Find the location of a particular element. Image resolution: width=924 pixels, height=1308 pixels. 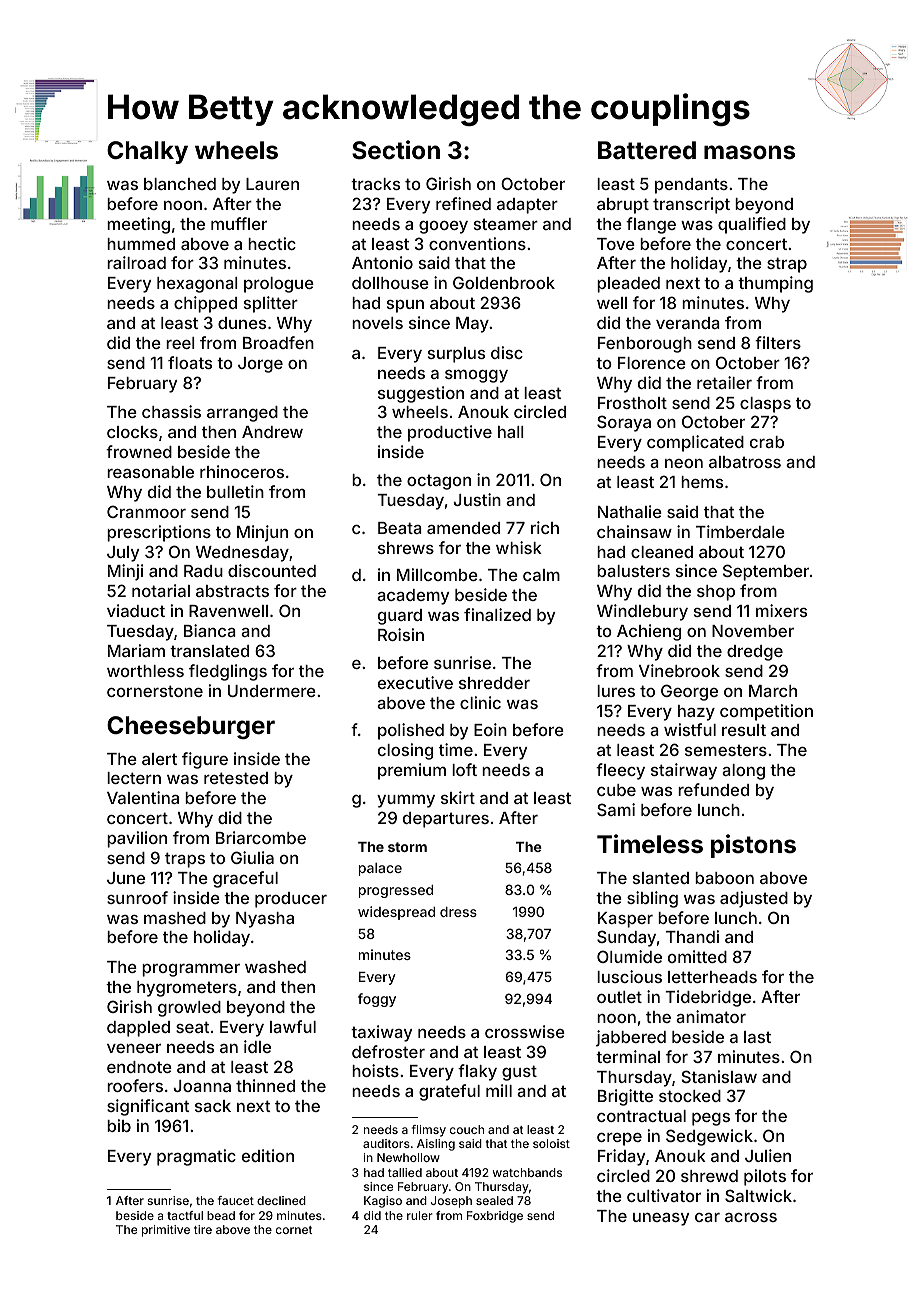

abrupt is located at coordinates (623, 206).
